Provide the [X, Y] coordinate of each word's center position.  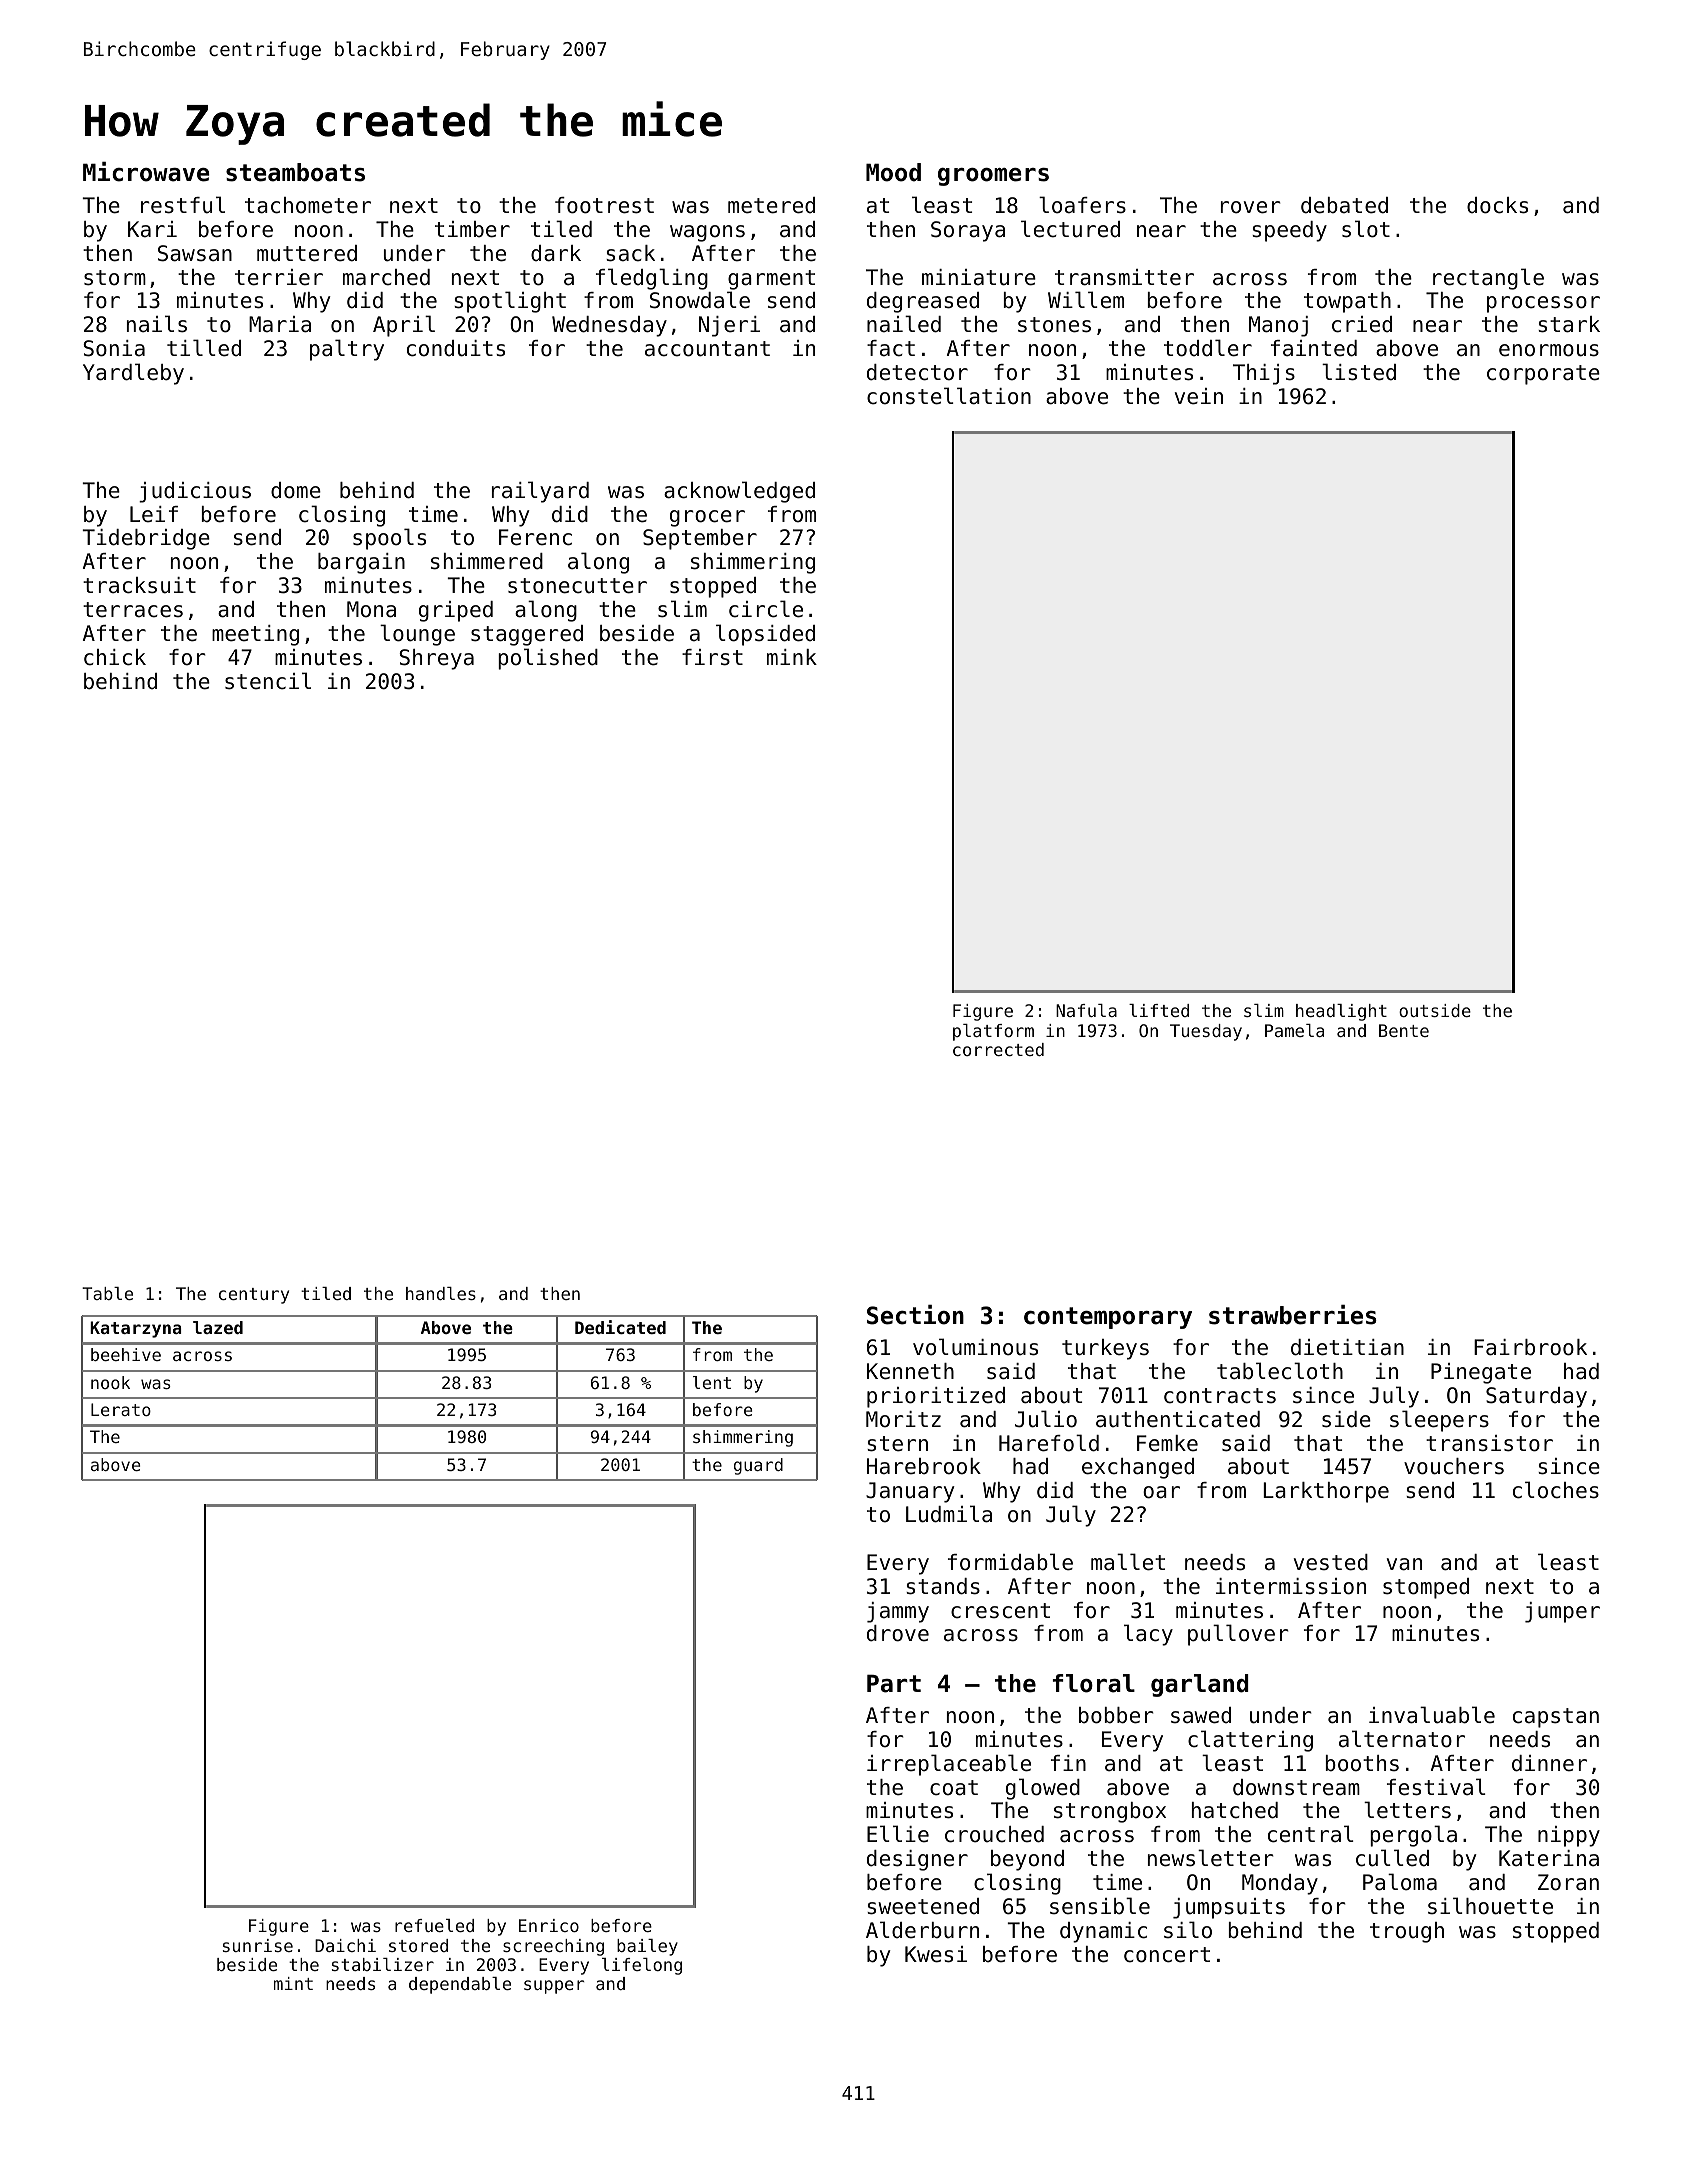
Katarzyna [135, 1329]
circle [766, 609]
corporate [1543, 375]
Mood [893, 172]
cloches [1556, 1490]
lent [712, 1382]
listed [1359, 372]
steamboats [295, 172]
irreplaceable [949, 1765]
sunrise [258, 1945]
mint [293, 1983]
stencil [268, 681]
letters [1407, 1810]
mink [792, 657]
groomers [993, 177]
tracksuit [139, 585]
